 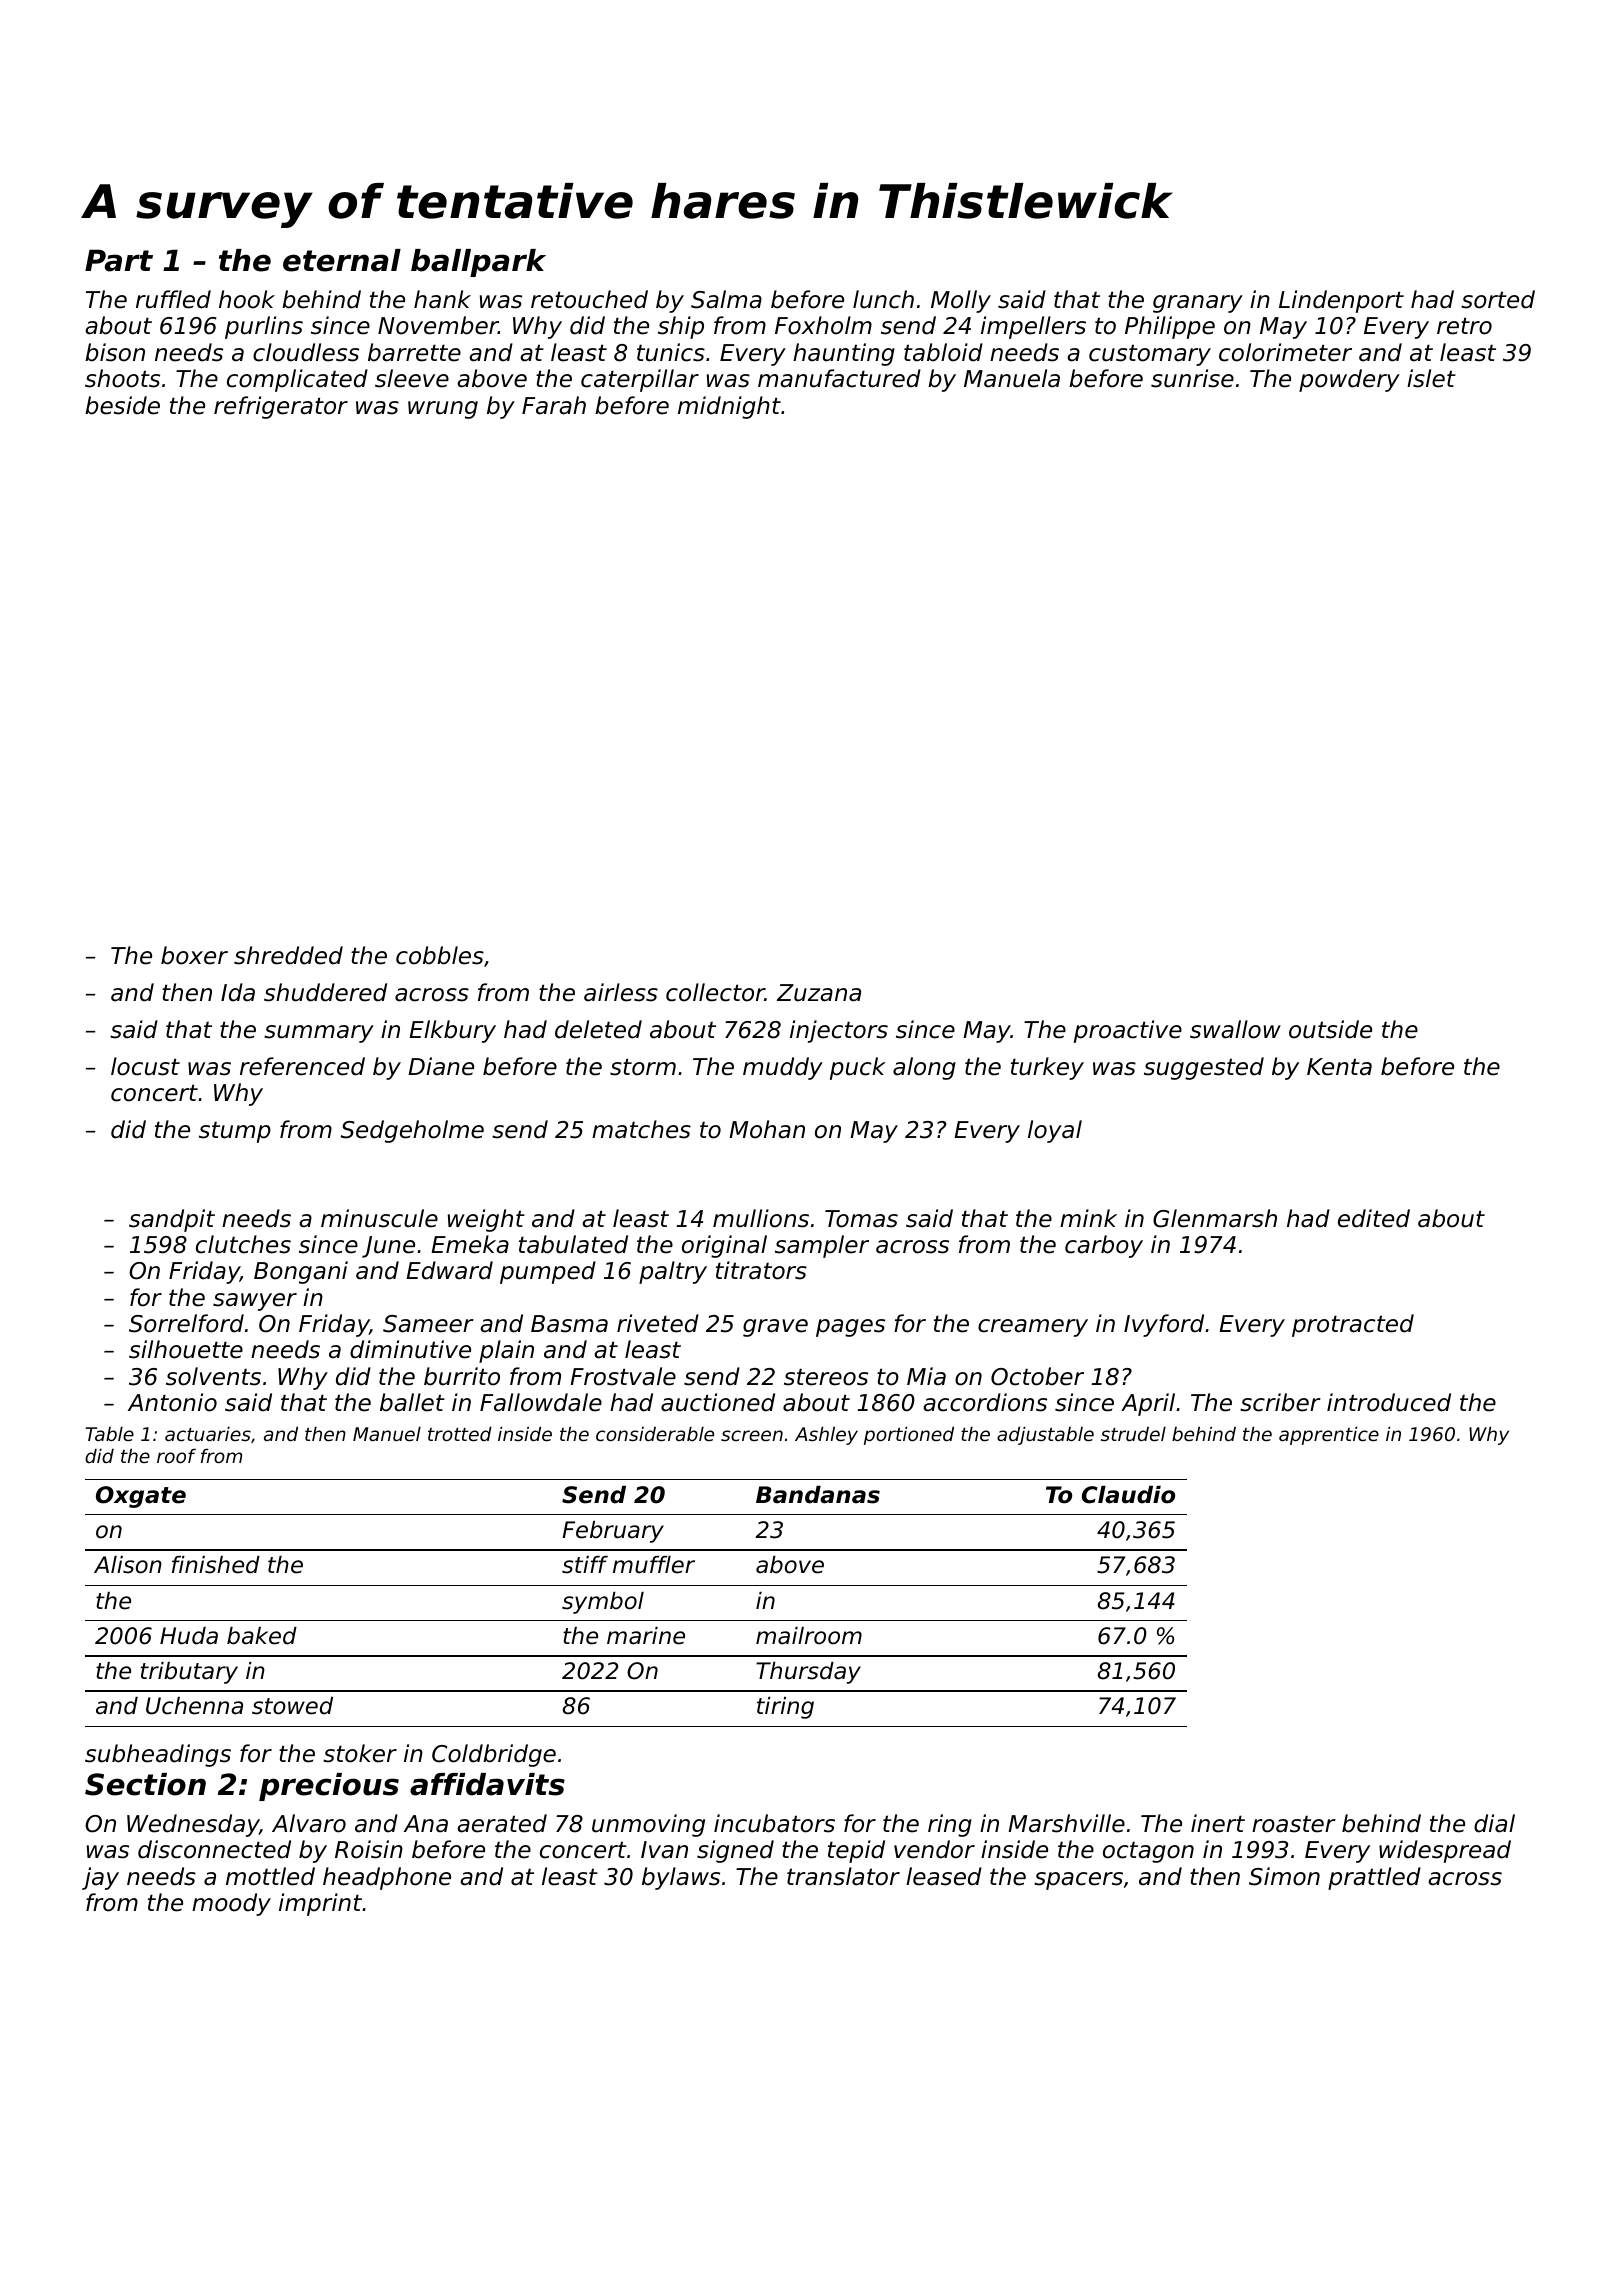 I want to click on Alvaro, so click(x=309, y=1823).
